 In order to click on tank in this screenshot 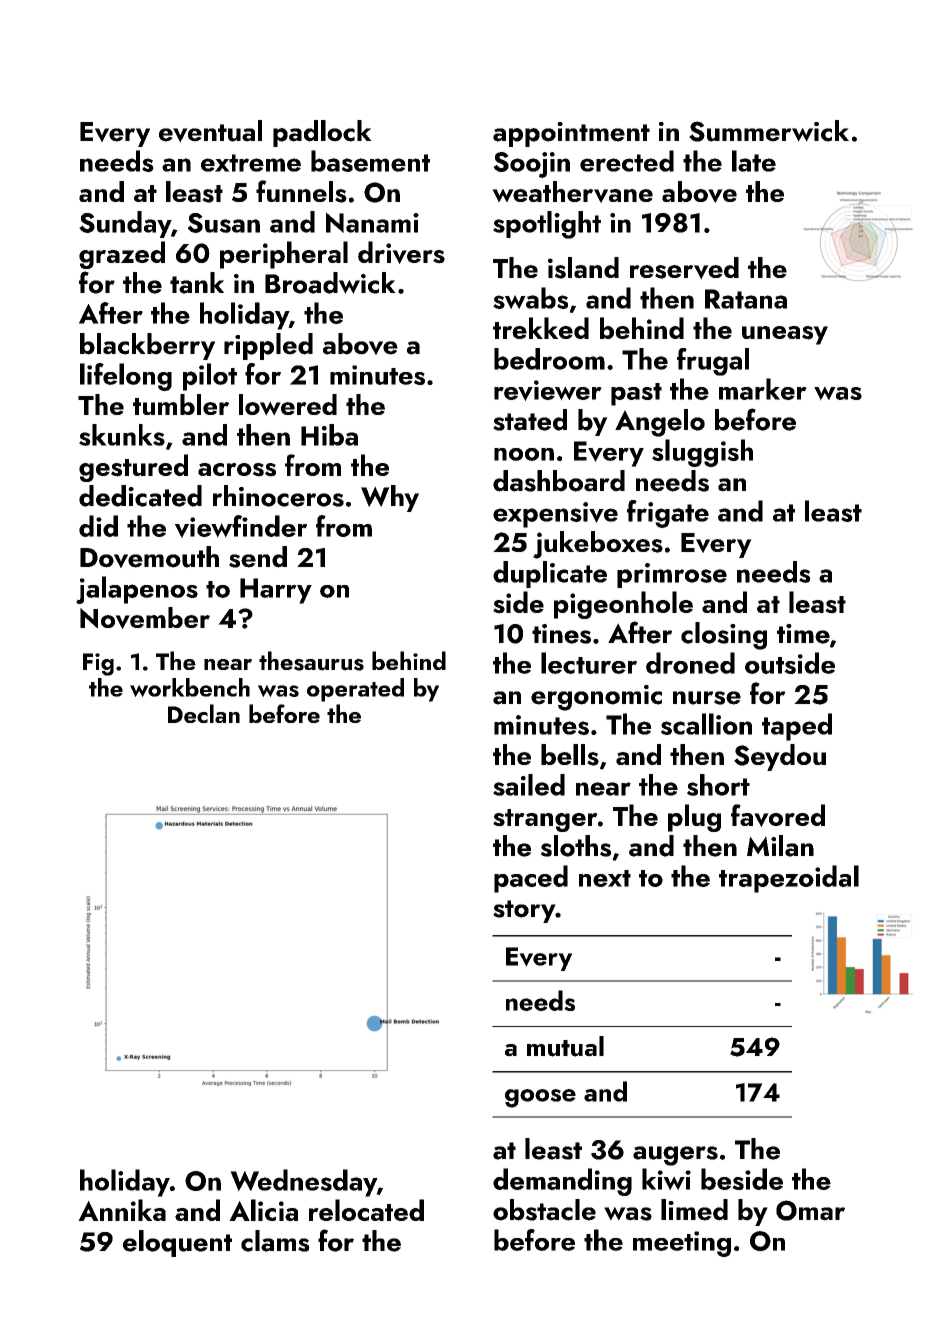, I will do `click(197, 283)`.
